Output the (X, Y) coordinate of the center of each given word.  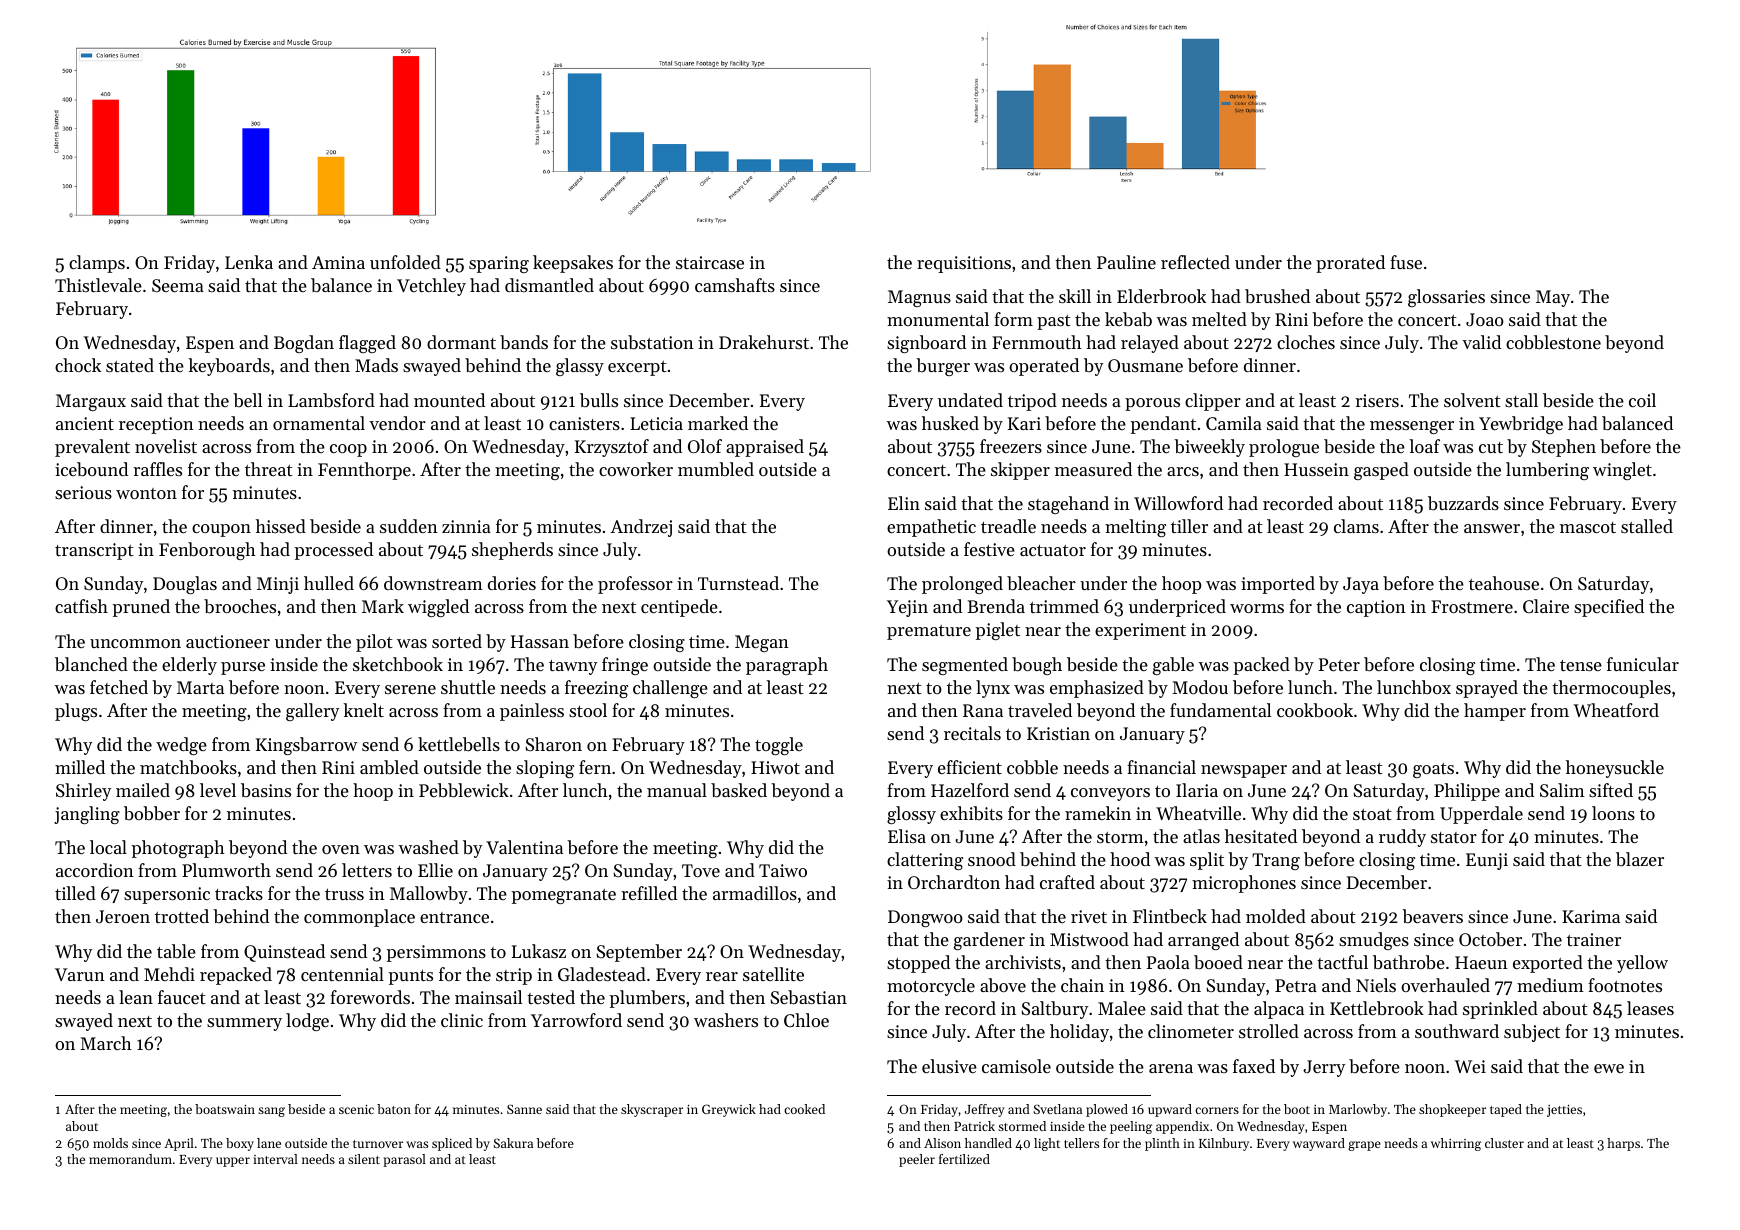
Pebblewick (464, 790)
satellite (773, 974)
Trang (1276, 861)
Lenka (249, 262)
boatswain (225, 1109)
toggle (779, 746)
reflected (1195, 262)
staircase (710, 262)
